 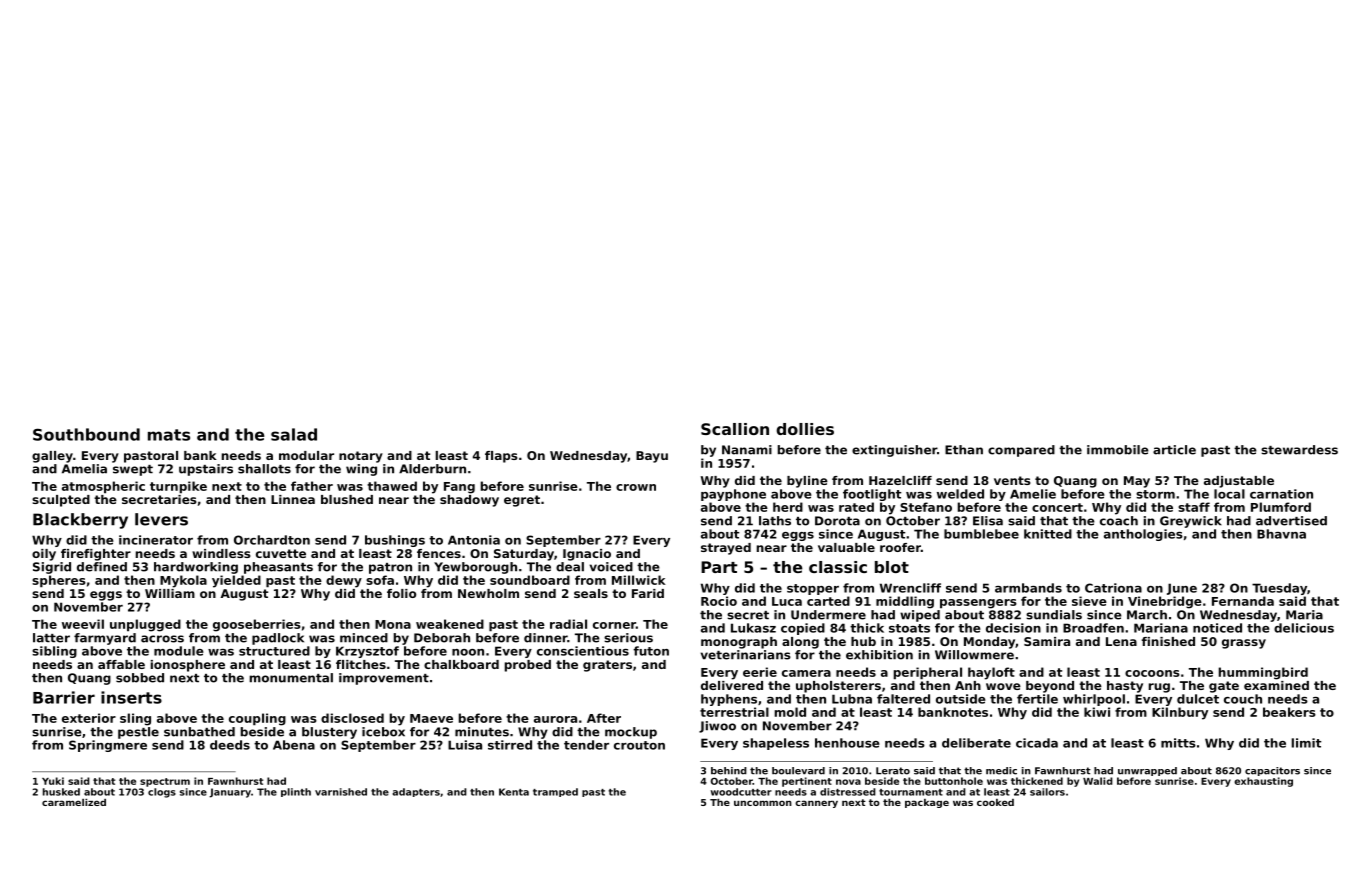 I want to click on stopper, so click(x=813, y=589).
